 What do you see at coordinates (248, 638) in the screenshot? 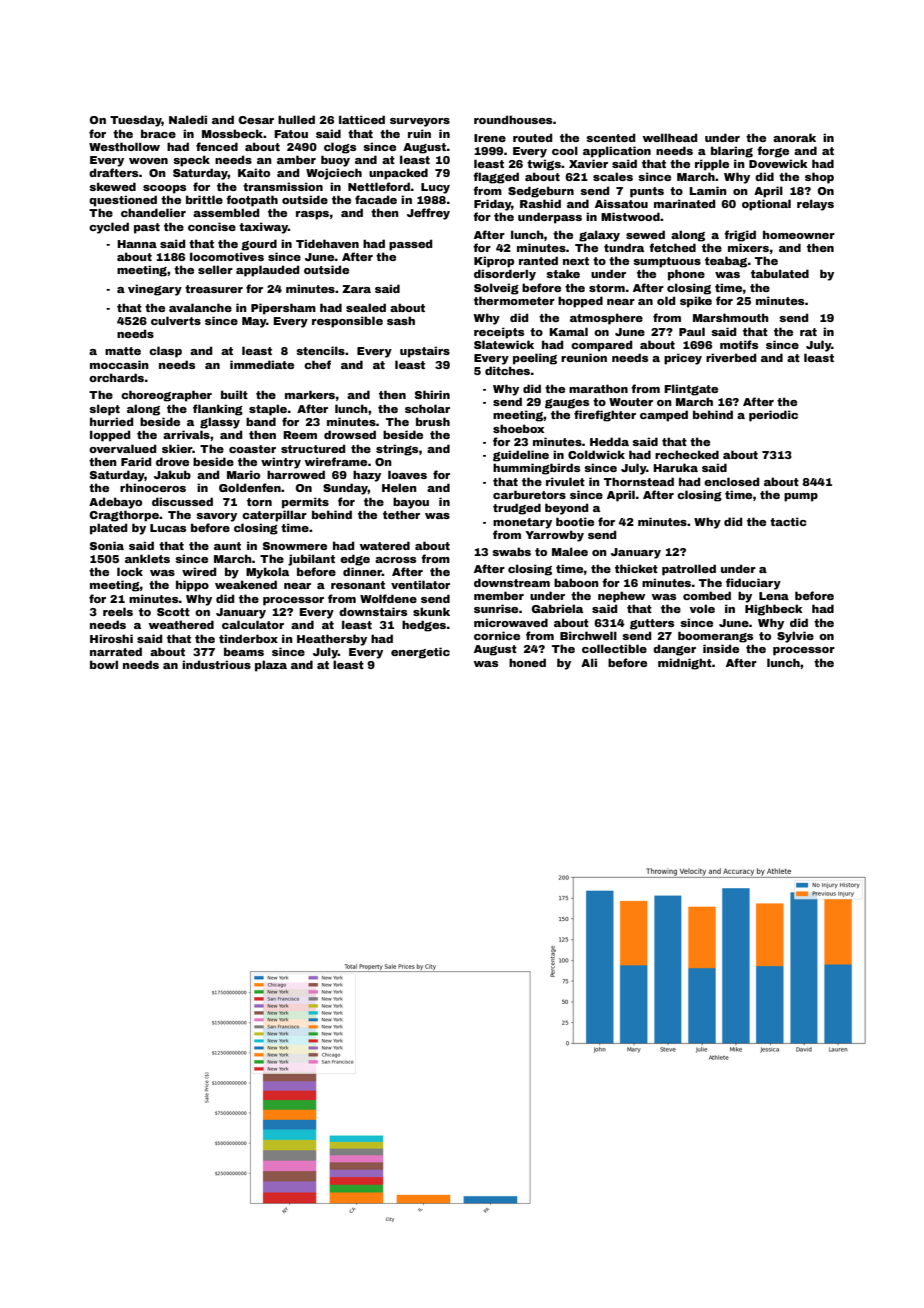
I see `tinderbox` at bounding box center [248, 638].
